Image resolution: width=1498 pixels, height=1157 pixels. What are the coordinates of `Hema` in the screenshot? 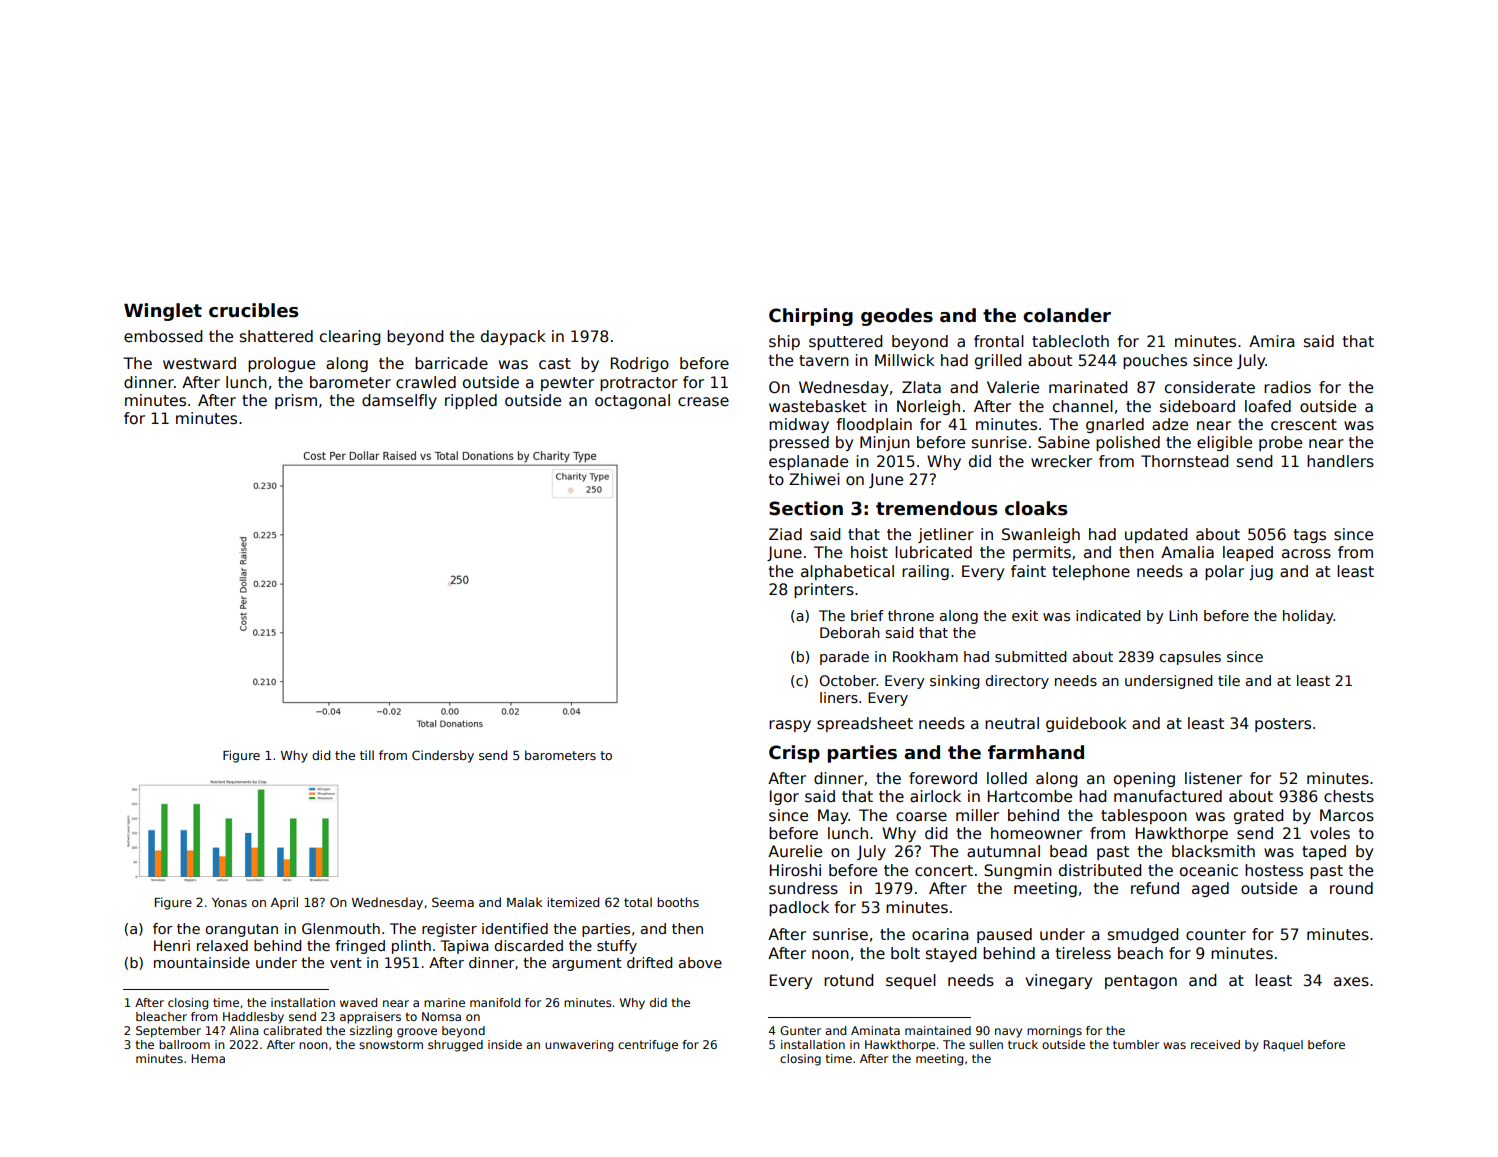 It's located at (208, 1058).
